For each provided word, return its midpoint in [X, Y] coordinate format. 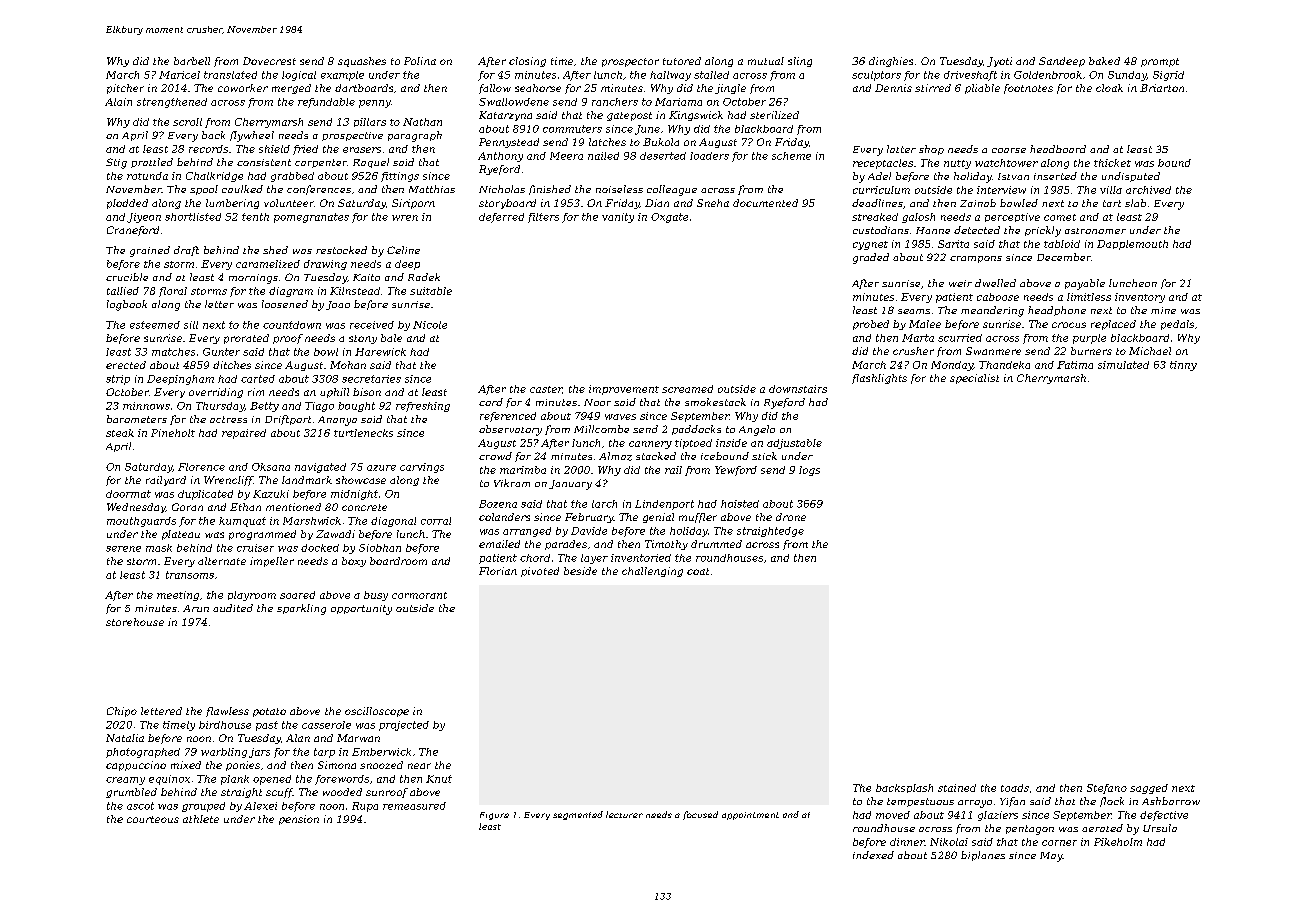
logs [809, 471]
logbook [127, 305]
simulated [1123, 365]
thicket [1112, 163]
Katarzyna [505, 116]
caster [546, 389]
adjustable [794, 444]
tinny [1183, 366]
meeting [178, 596]
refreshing [423, 407]
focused [700, 815]
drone [791, 517]
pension [299, 820]
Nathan [422, 122]
